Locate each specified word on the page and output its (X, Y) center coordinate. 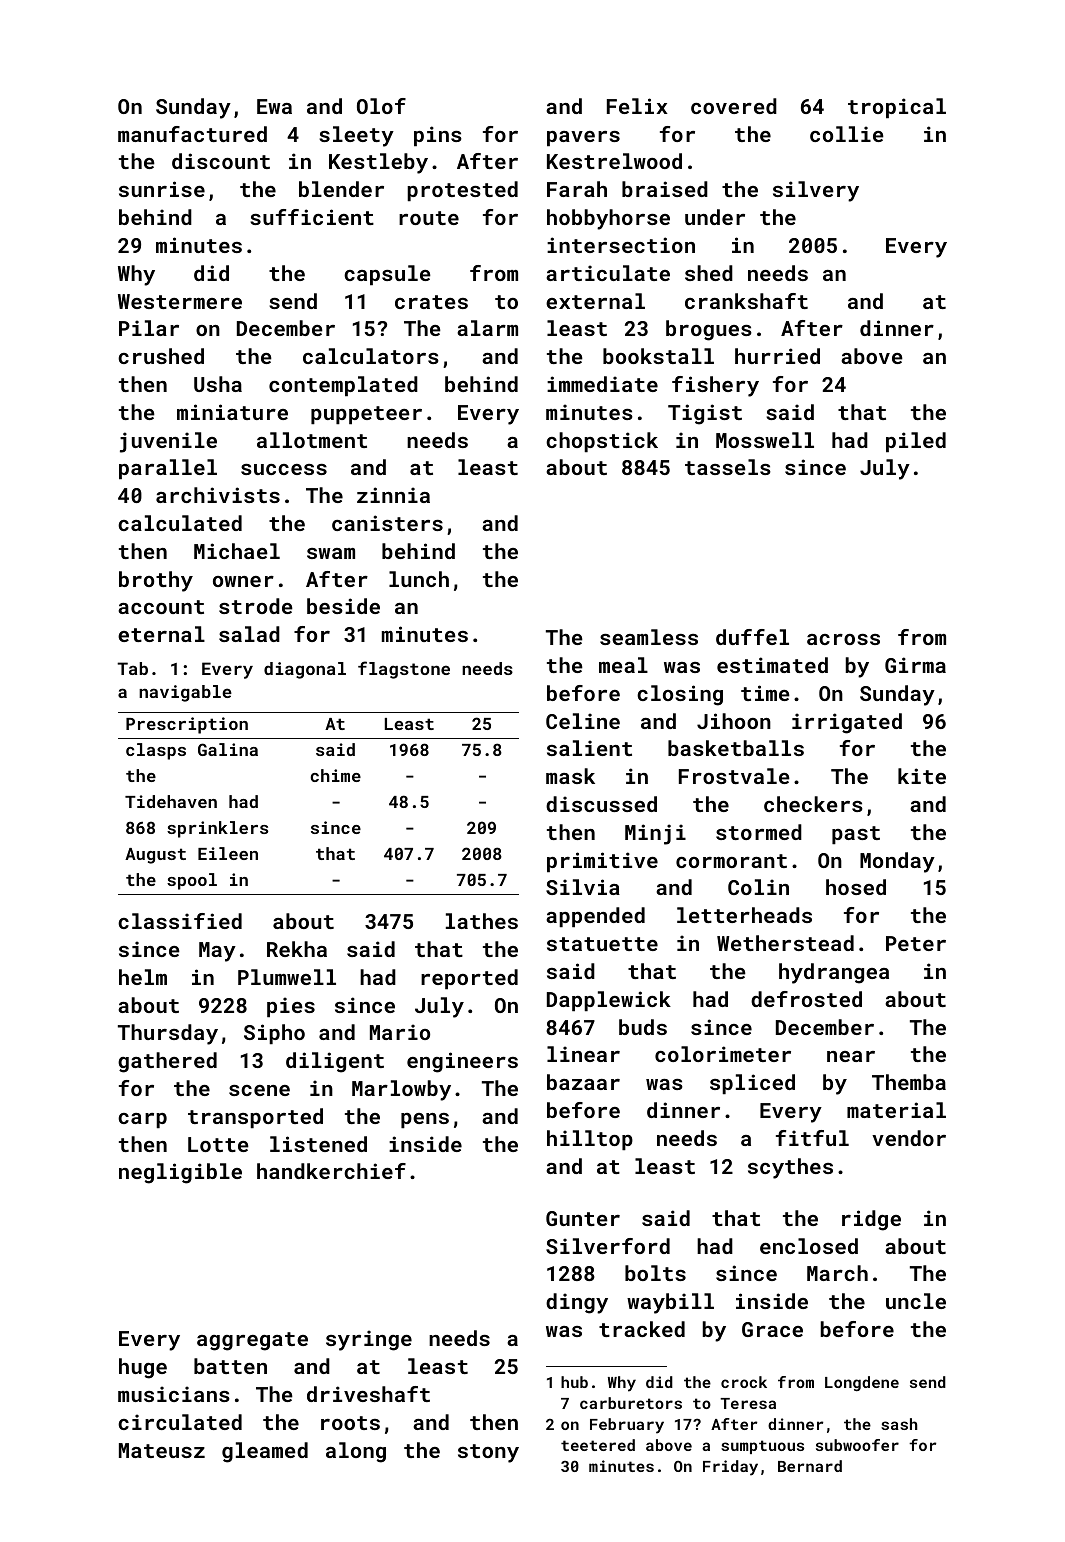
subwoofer (857, 1445)
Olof (381, 106)
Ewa (274, 106)
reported (469, 979)
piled (916, 442)
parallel (168, 469)
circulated (180, 1422)
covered (734, 106)
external (595, 301)
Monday (897, 862)
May (217, 952)
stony (488, 1453)
